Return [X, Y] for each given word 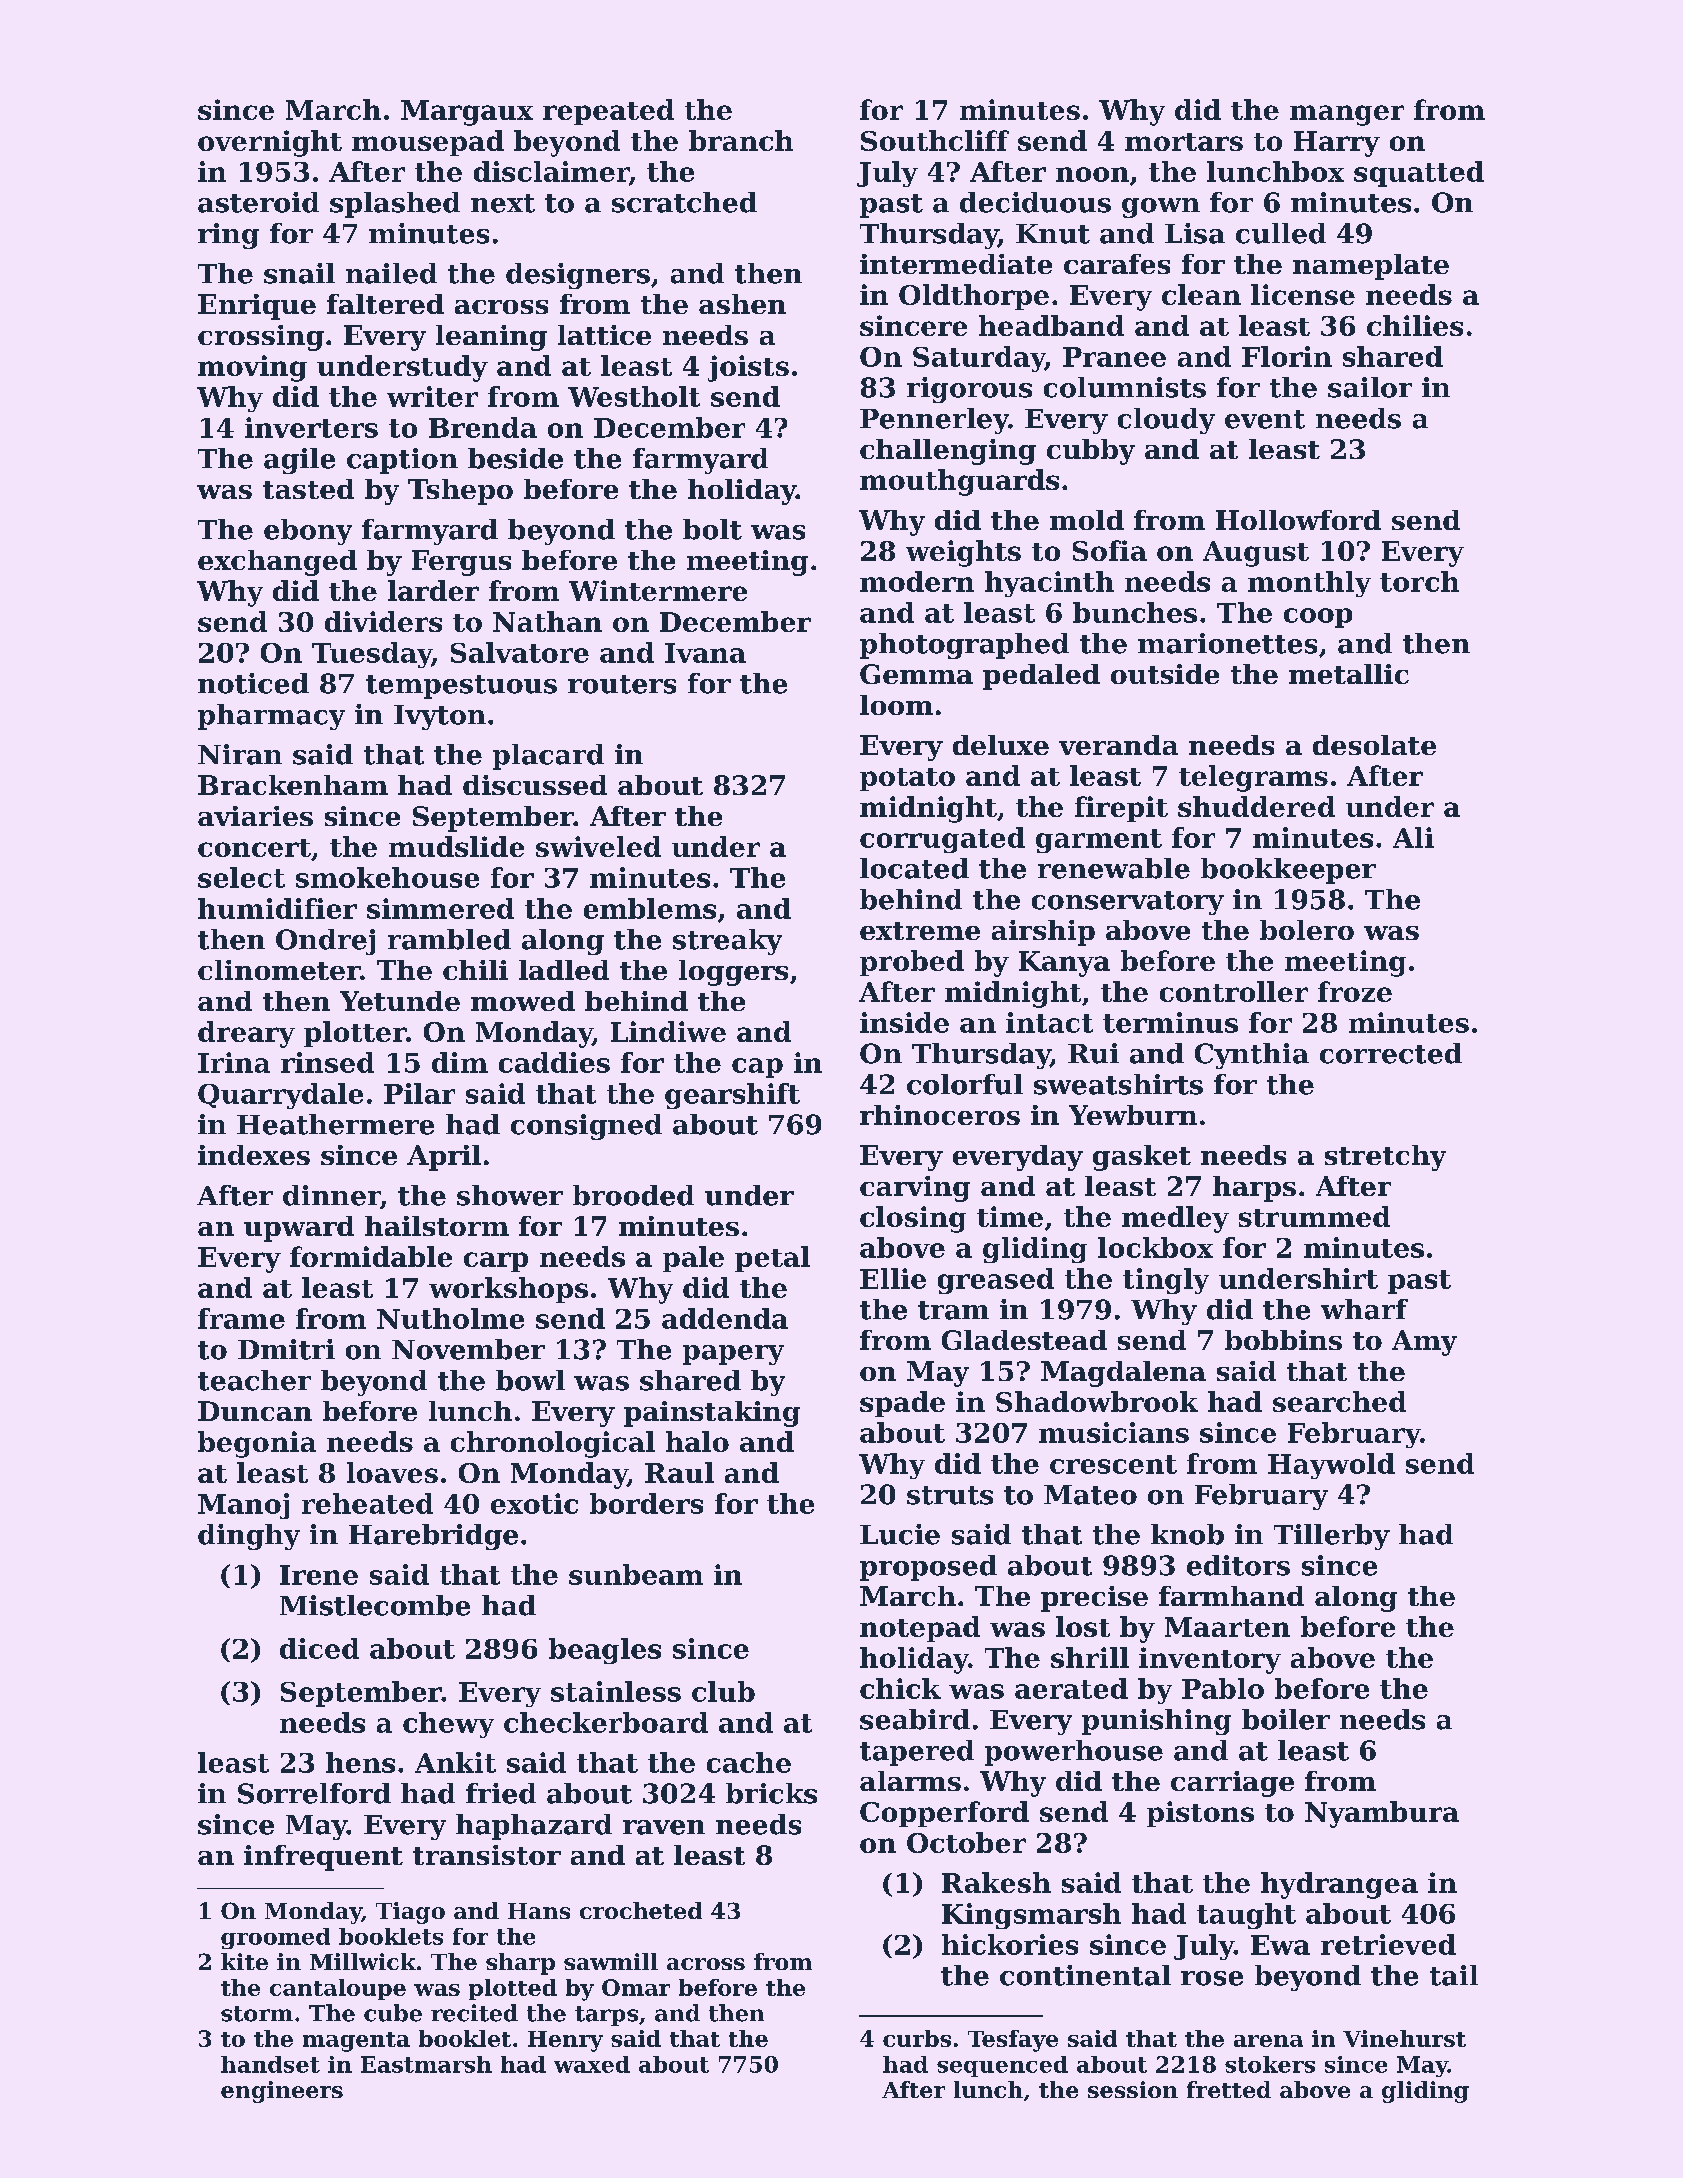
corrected [1391, 1053]
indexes [254, 1155]
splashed [395, 205]
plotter [355, 1034]
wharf [1364, 1309]
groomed [275, 1938]
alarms [910, 1781]
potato [907, 779]
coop [1318, 618]
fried [501, 1793]
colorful [965, 1084]
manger [1347, 115]
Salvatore [520, 652]
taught [1246, 1916]
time [1010, 1216]
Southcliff [935, 140]
